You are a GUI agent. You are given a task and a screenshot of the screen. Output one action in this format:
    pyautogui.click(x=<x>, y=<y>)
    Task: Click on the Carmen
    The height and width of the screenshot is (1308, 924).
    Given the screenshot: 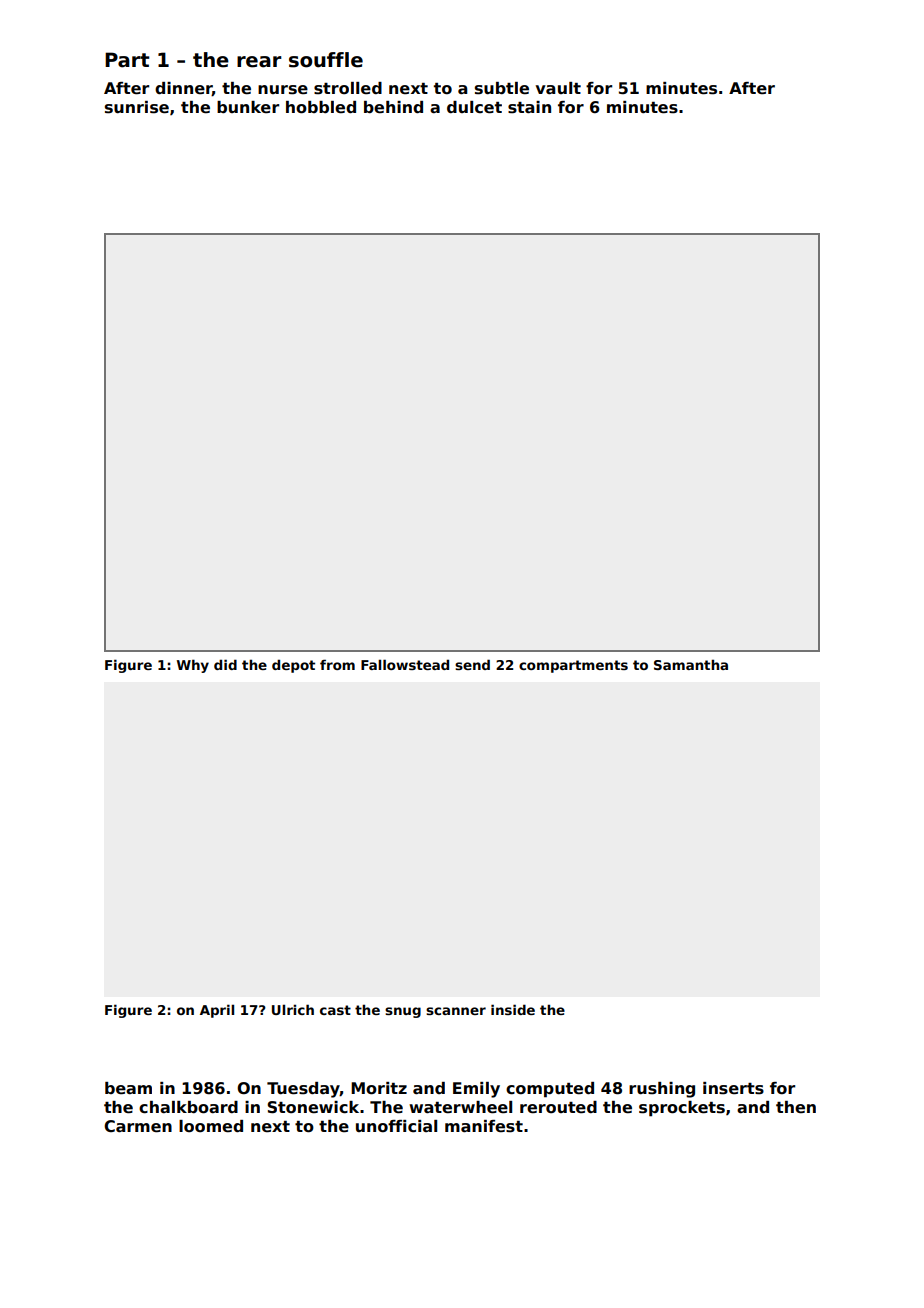 What is the action you would take?
    pyautogui.click(x=138, y=1126)
